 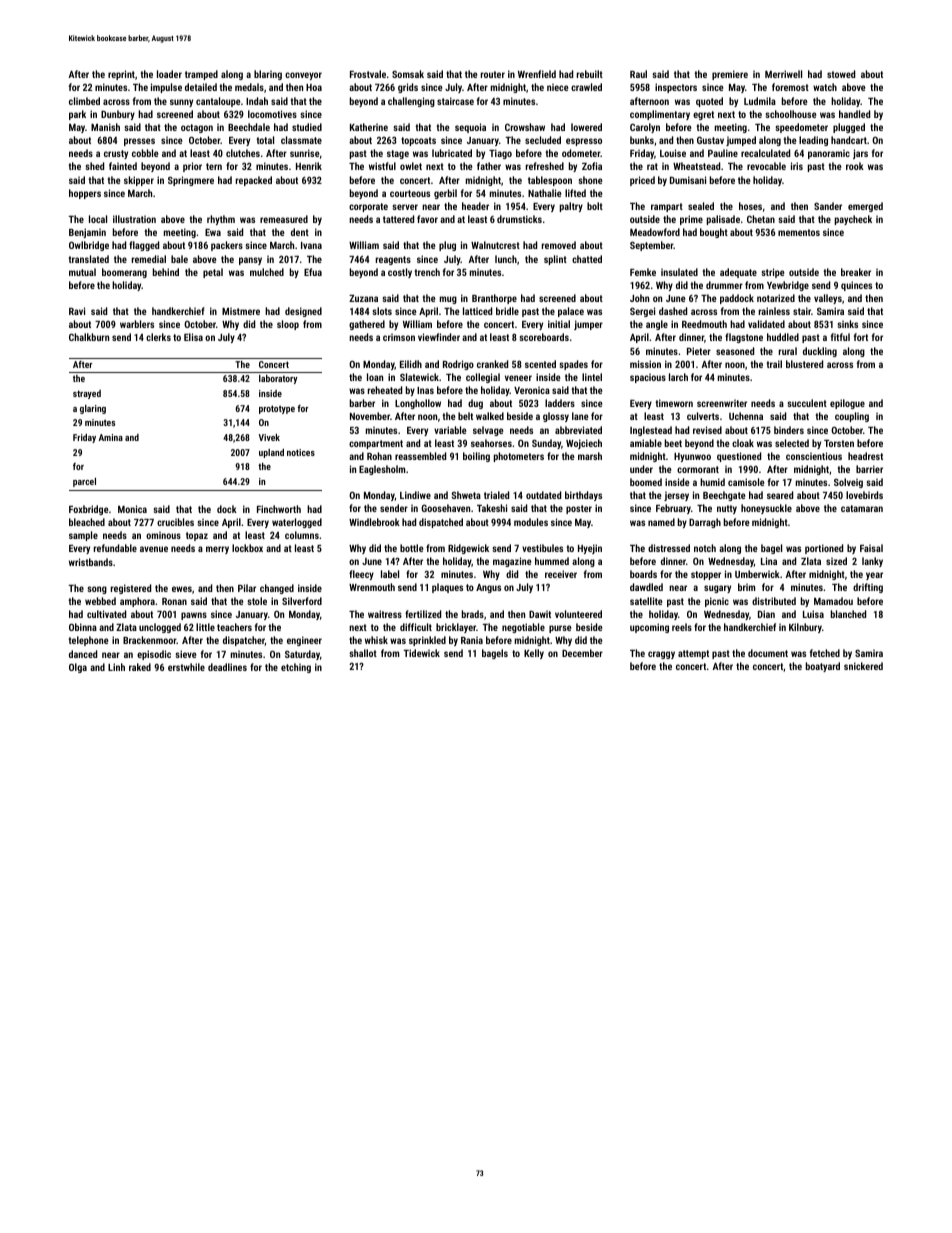 What do you see at coordinates (489, 166) in the image?
I see `father` at bounding box center [489, 166].
